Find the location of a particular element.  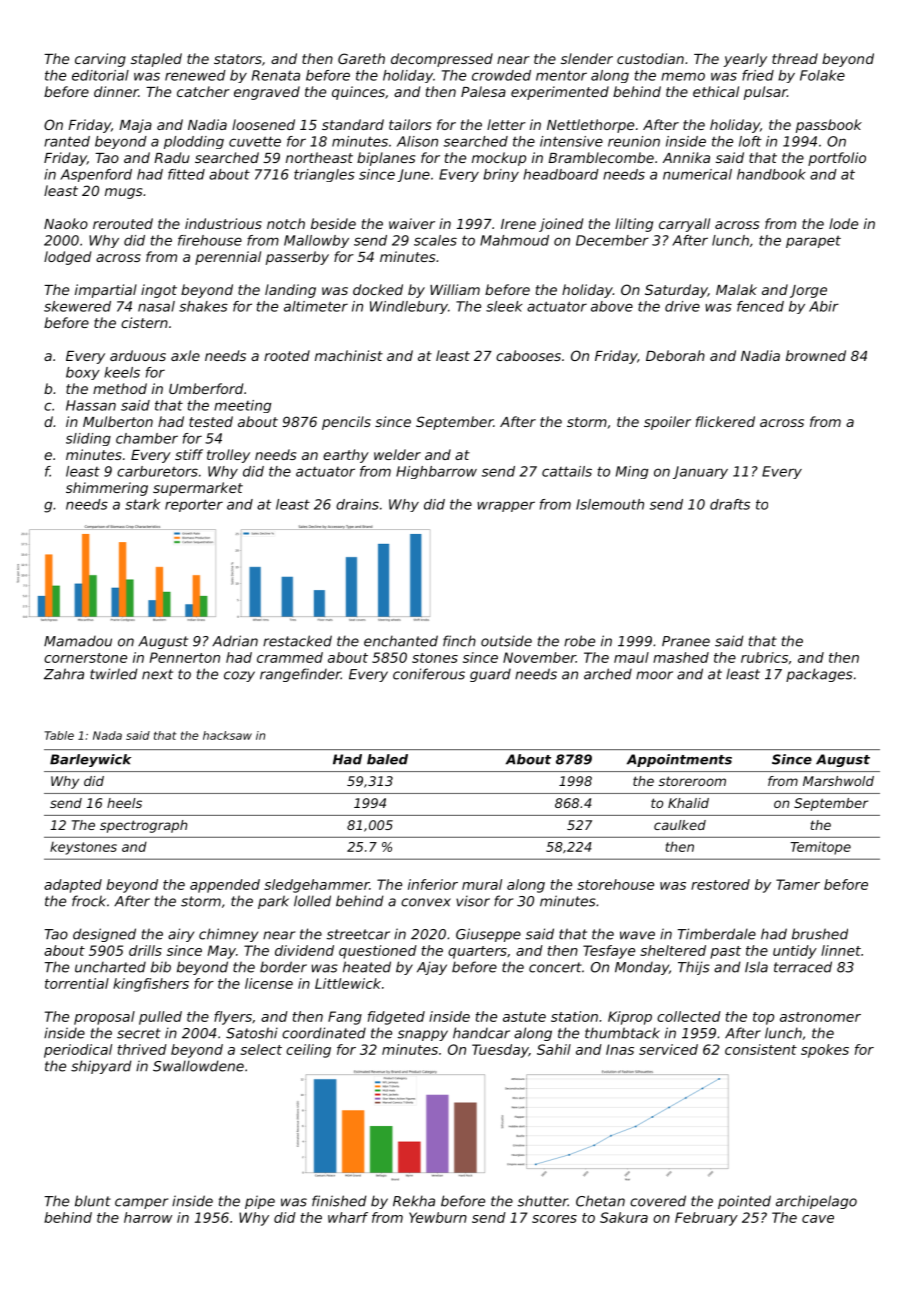

Malak is located at coordinates (736, 289).
